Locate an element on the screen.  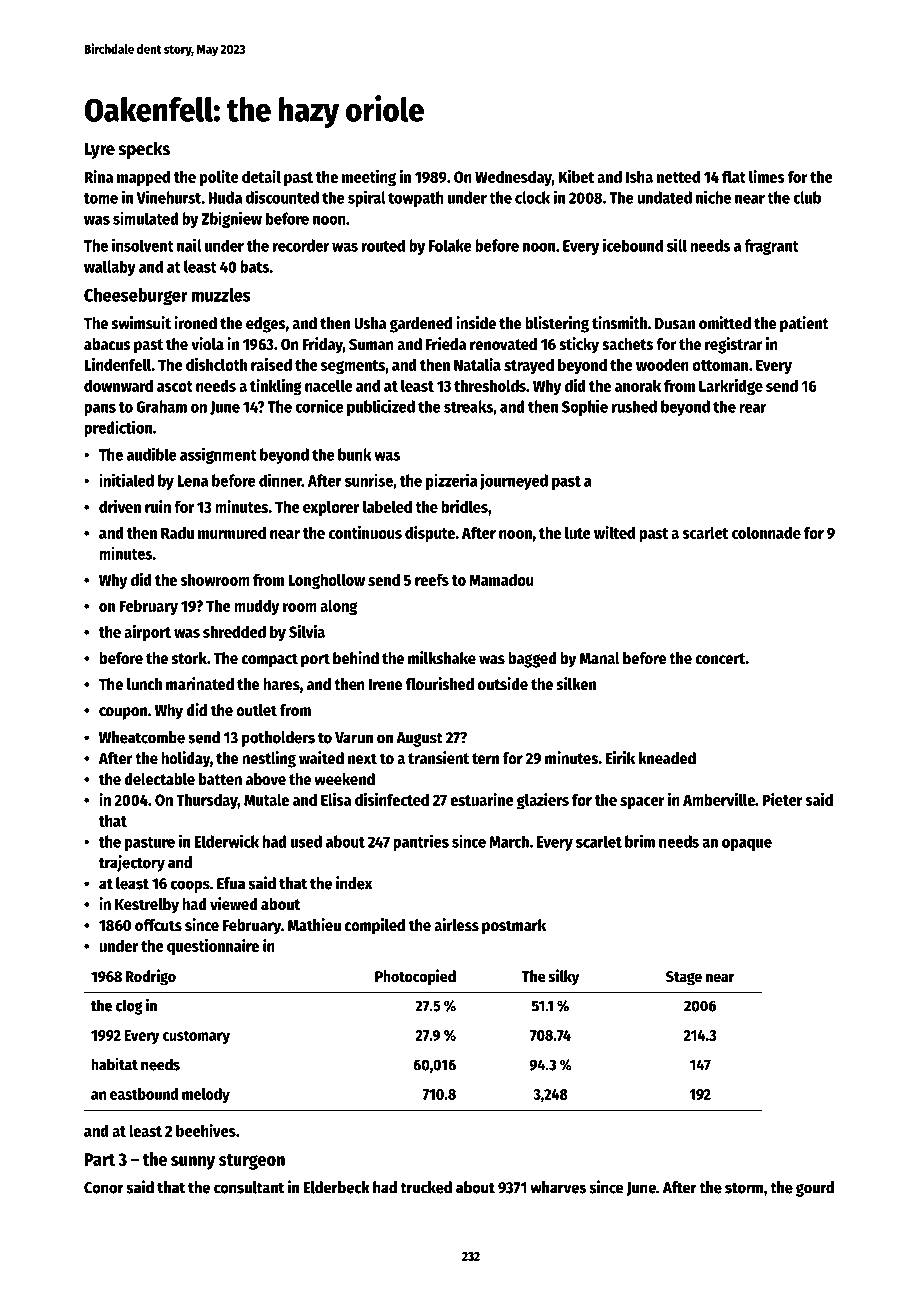
storm is located at coordinates (744, 1188).
